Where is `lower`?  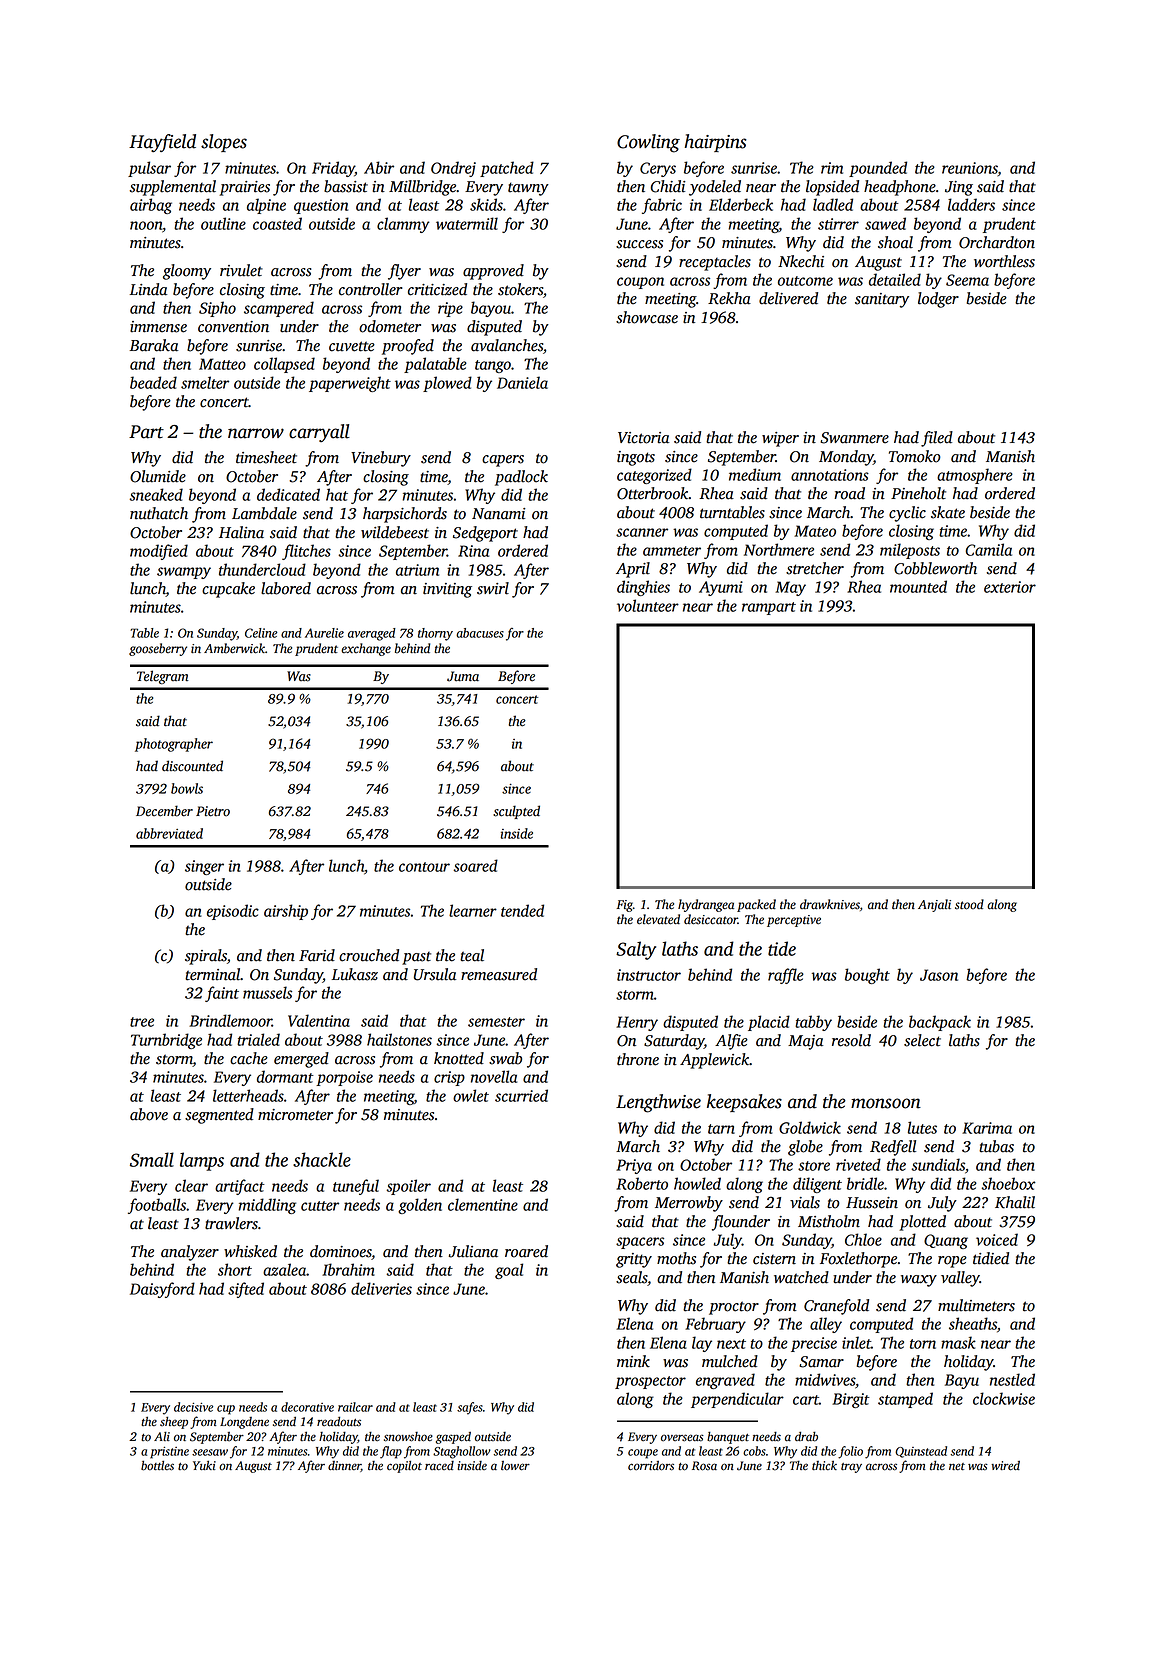 lower is located at coordinates (515, 1466).
